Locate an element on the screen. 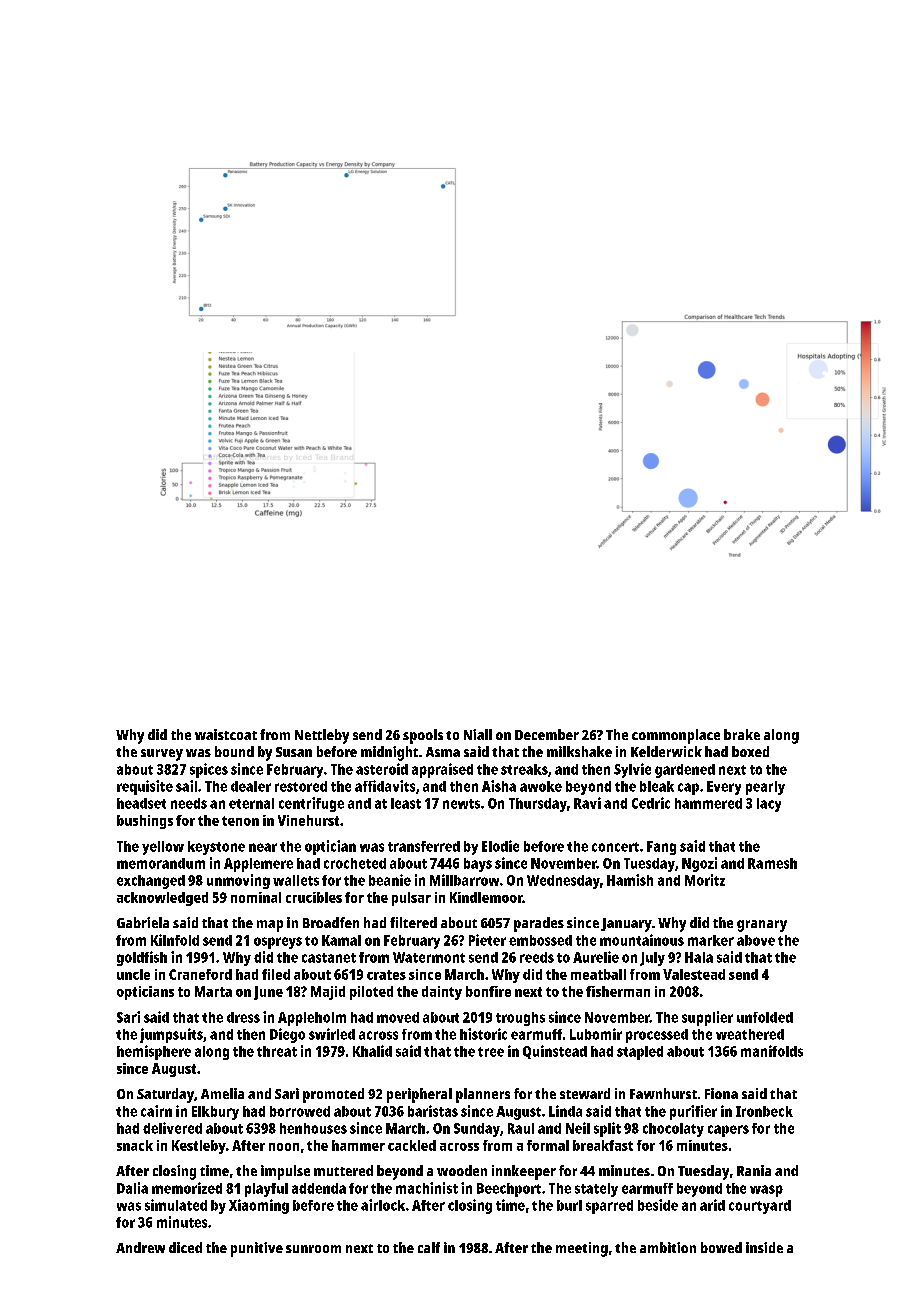 The width and height of the screenshot is (924, 1308). Rania is located at coordinates (754, 1170).
